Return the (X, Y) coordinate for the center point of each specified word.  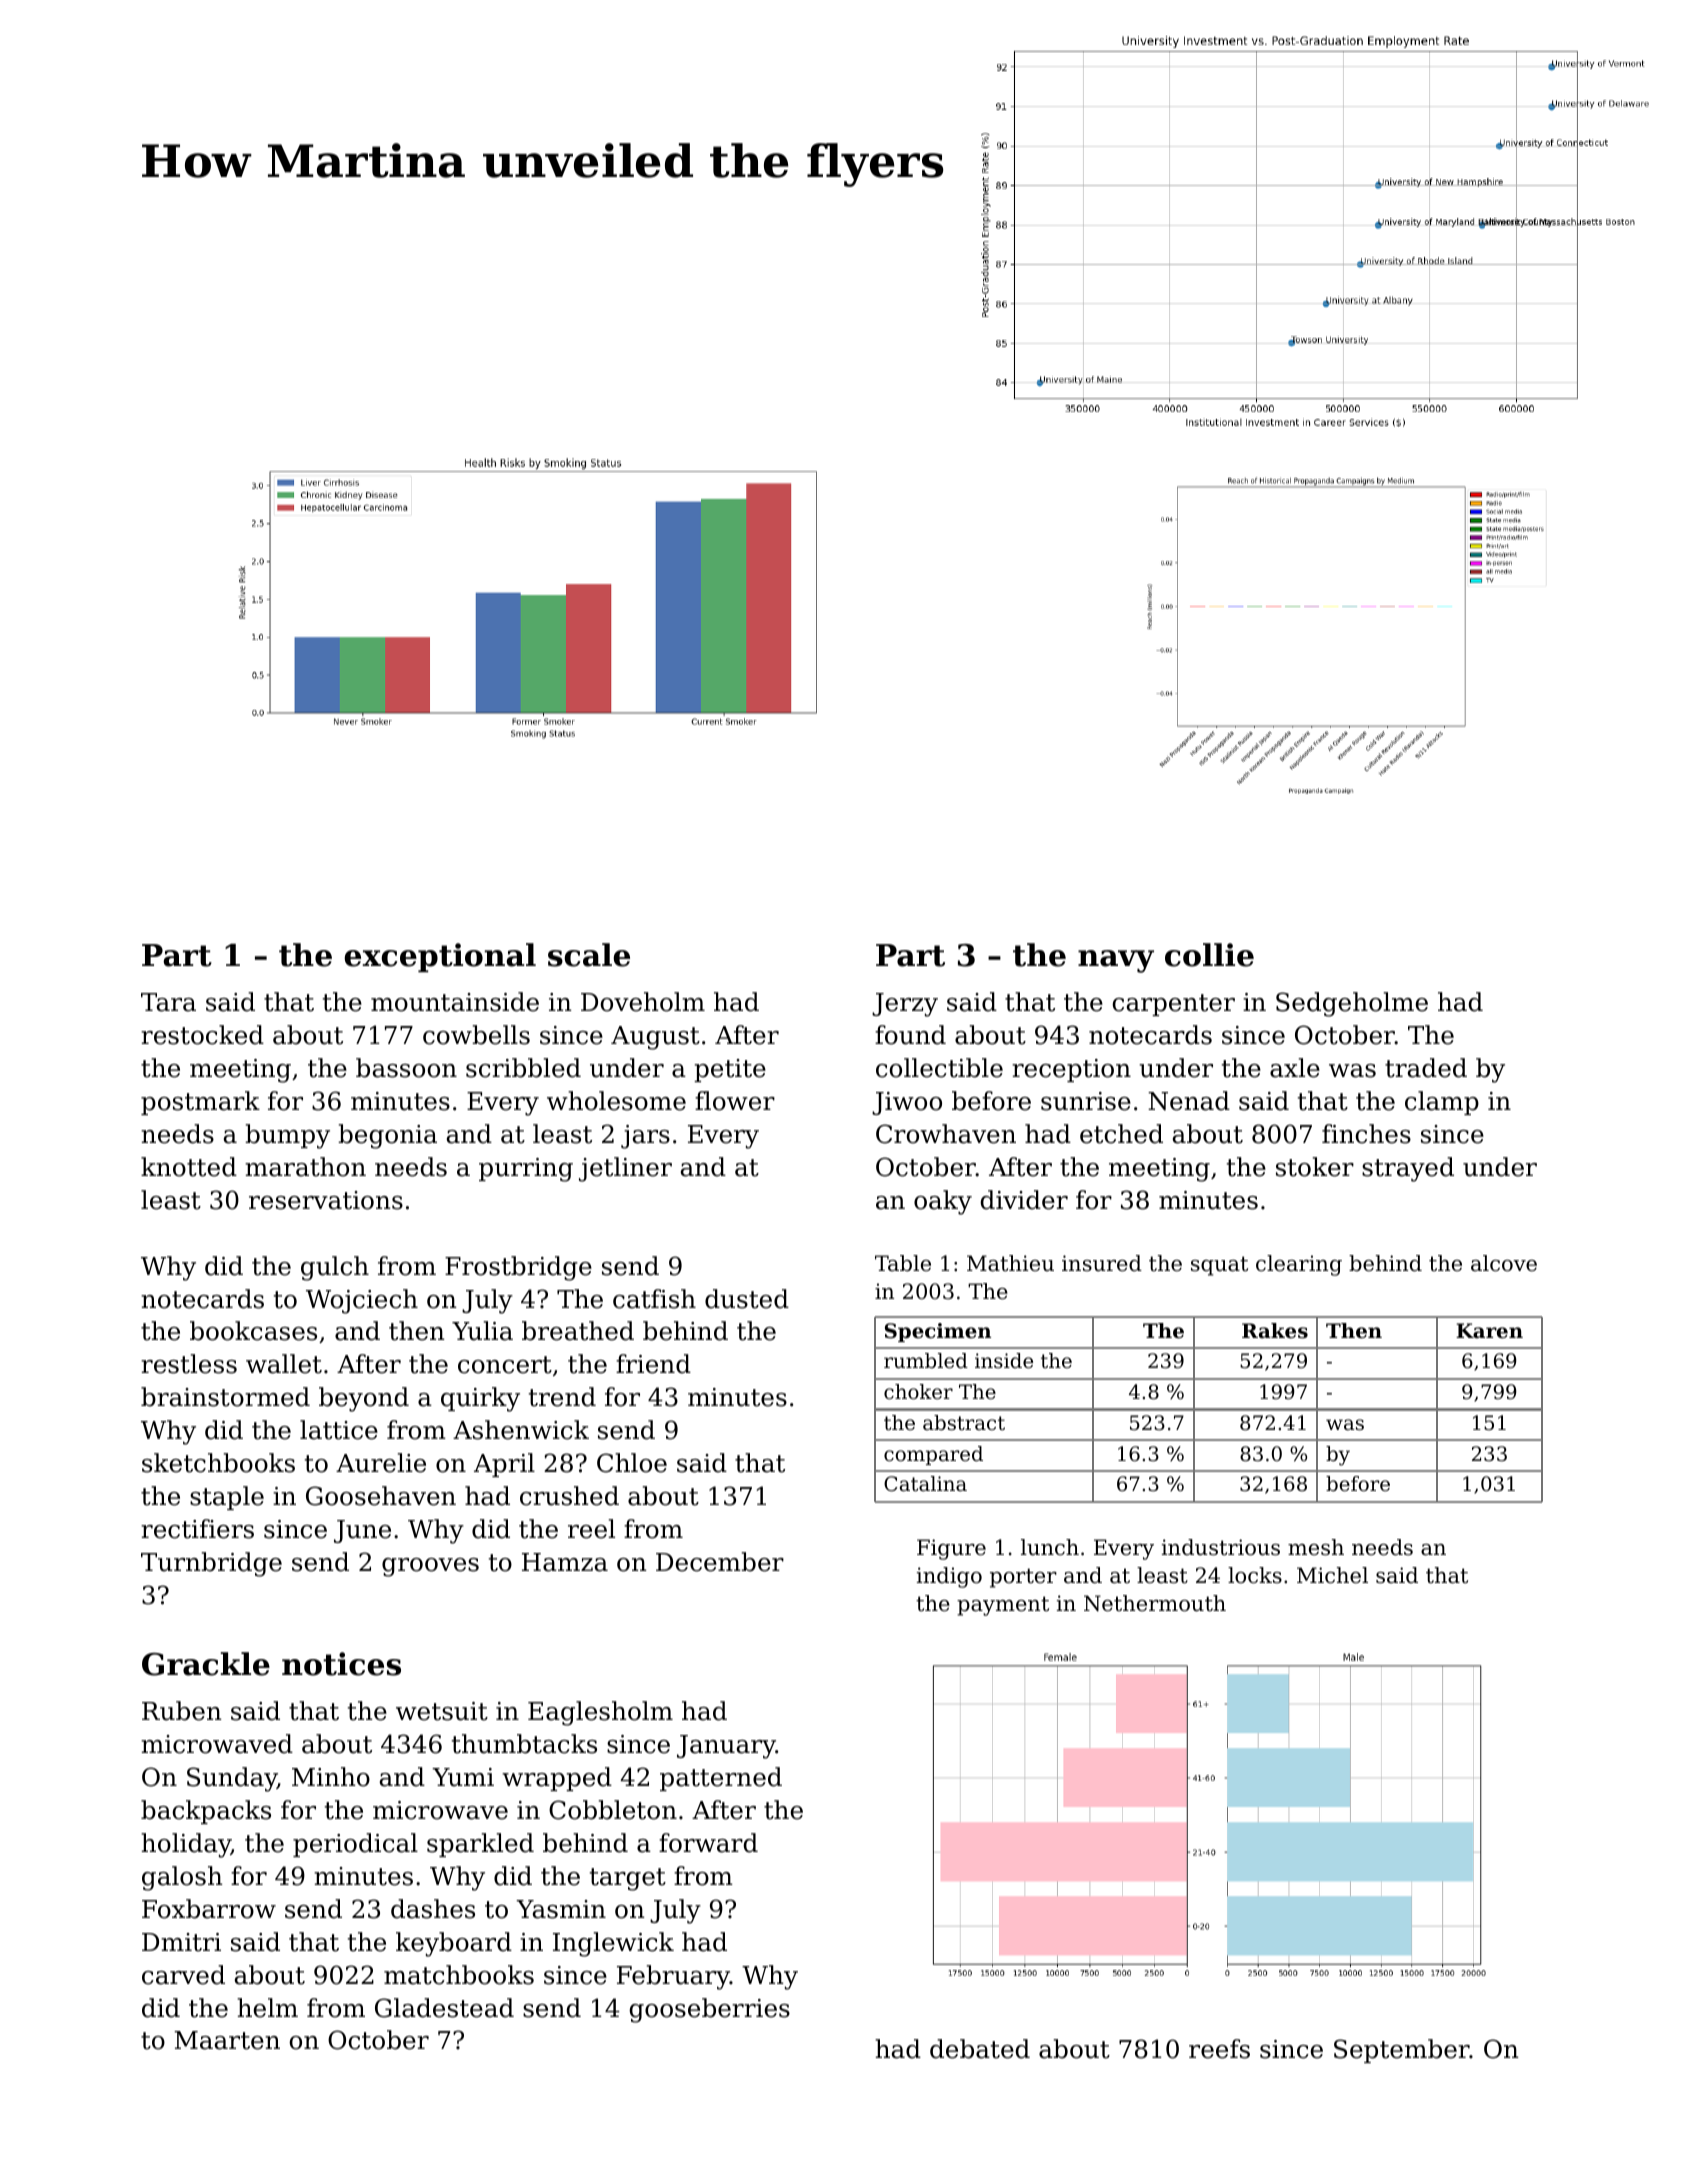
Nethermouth (1155, 1603)
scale (589, 955)
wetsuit (442, 1711)
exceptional (440, 957)
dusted (747, 1299)
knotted (189, 1167)
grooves (430, 1567)
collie (1209, 955)
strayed (1408, 1169)
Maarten (227, 2040)
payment (1003, 1606)
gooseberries (710, 2010)
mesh (1316, 1547)
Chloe (632, 1463)
